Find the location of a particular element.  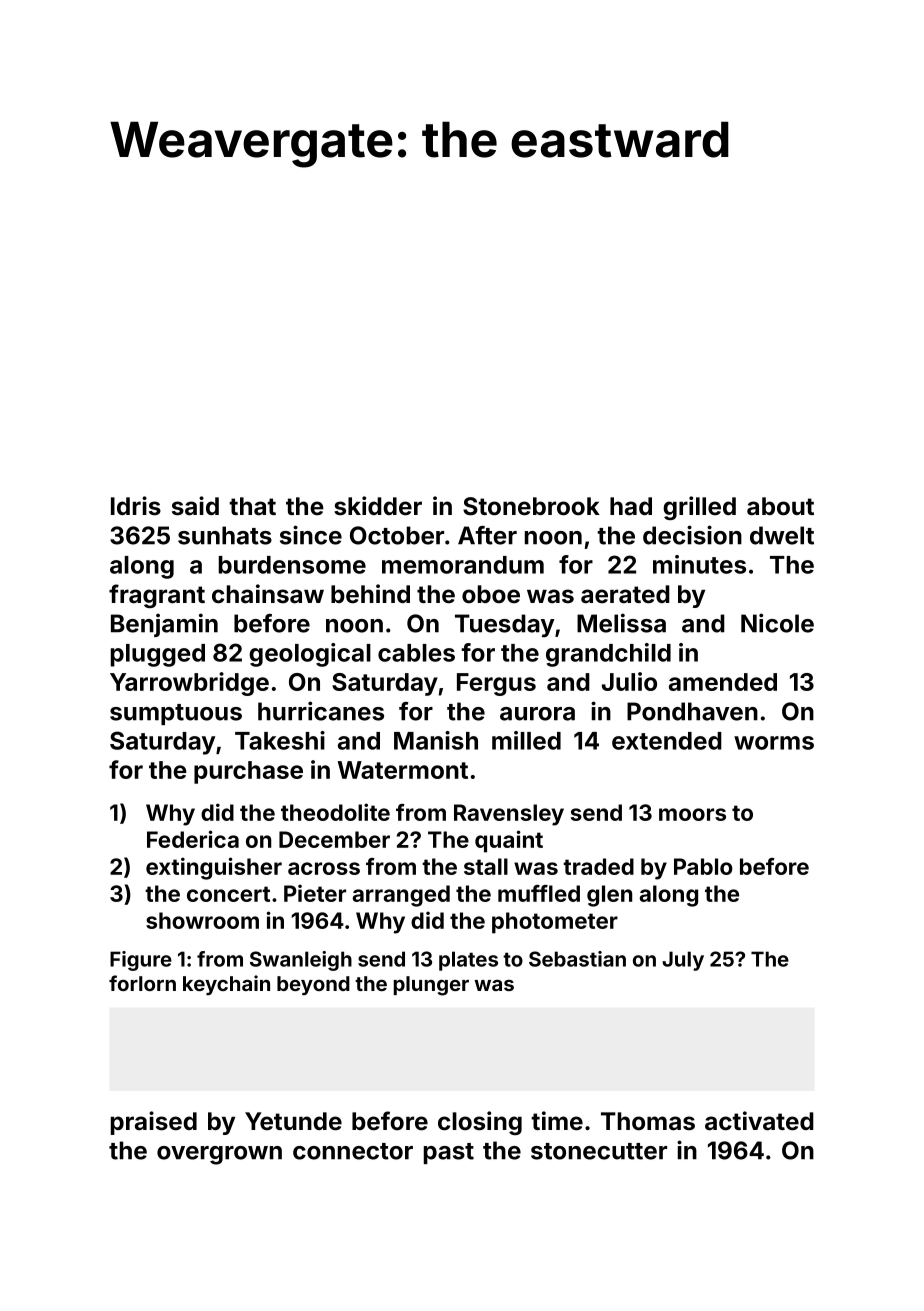

Stonebrook is located at coordinates (531, 506).
